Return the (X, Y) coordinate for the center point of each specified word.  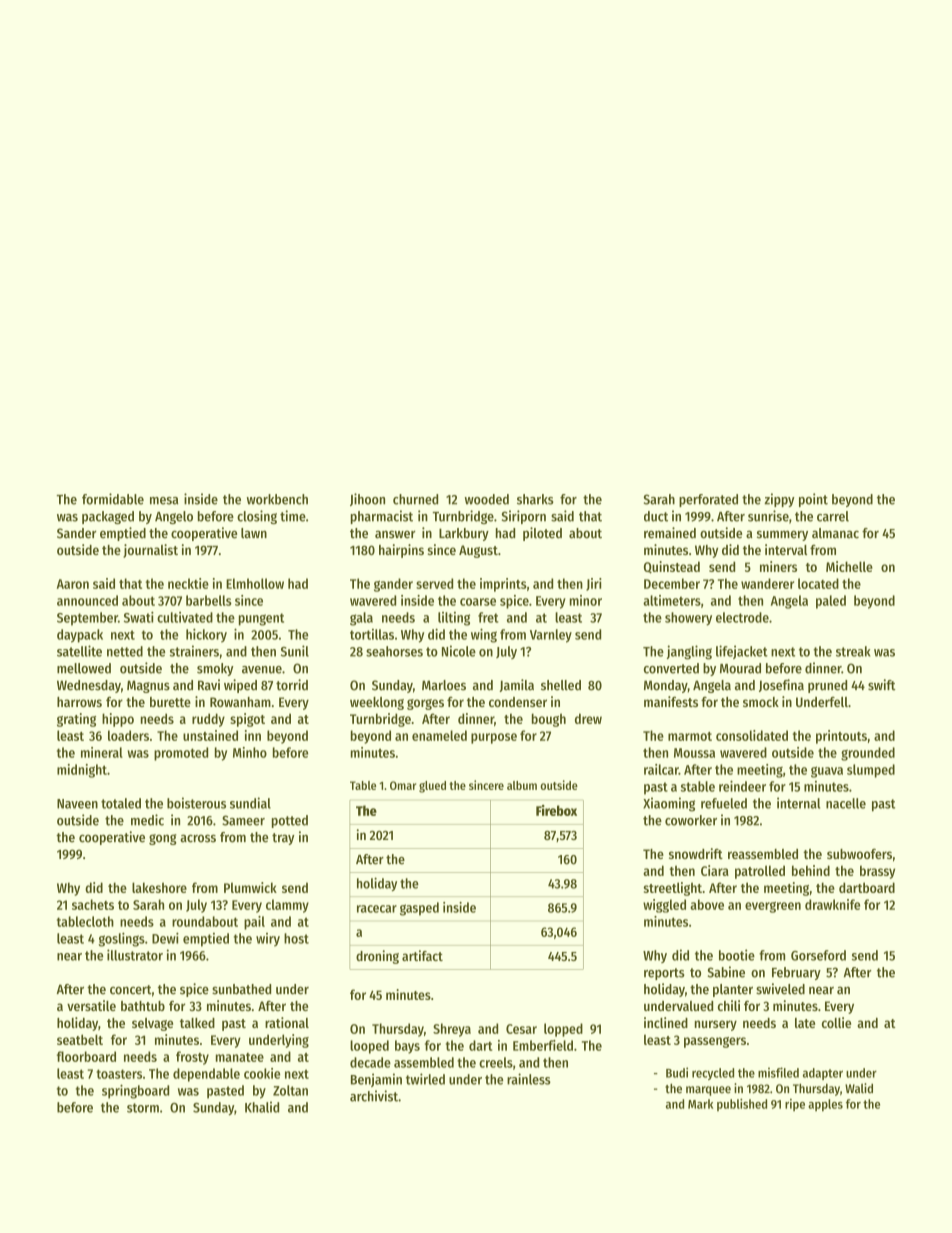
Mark (700, 1104)
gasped (419, 909)
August (478, 551)
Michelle (849, 566)
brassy (877, 872)
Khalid (262, 1107)
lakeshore (159, 887)
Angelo (174, 517)
